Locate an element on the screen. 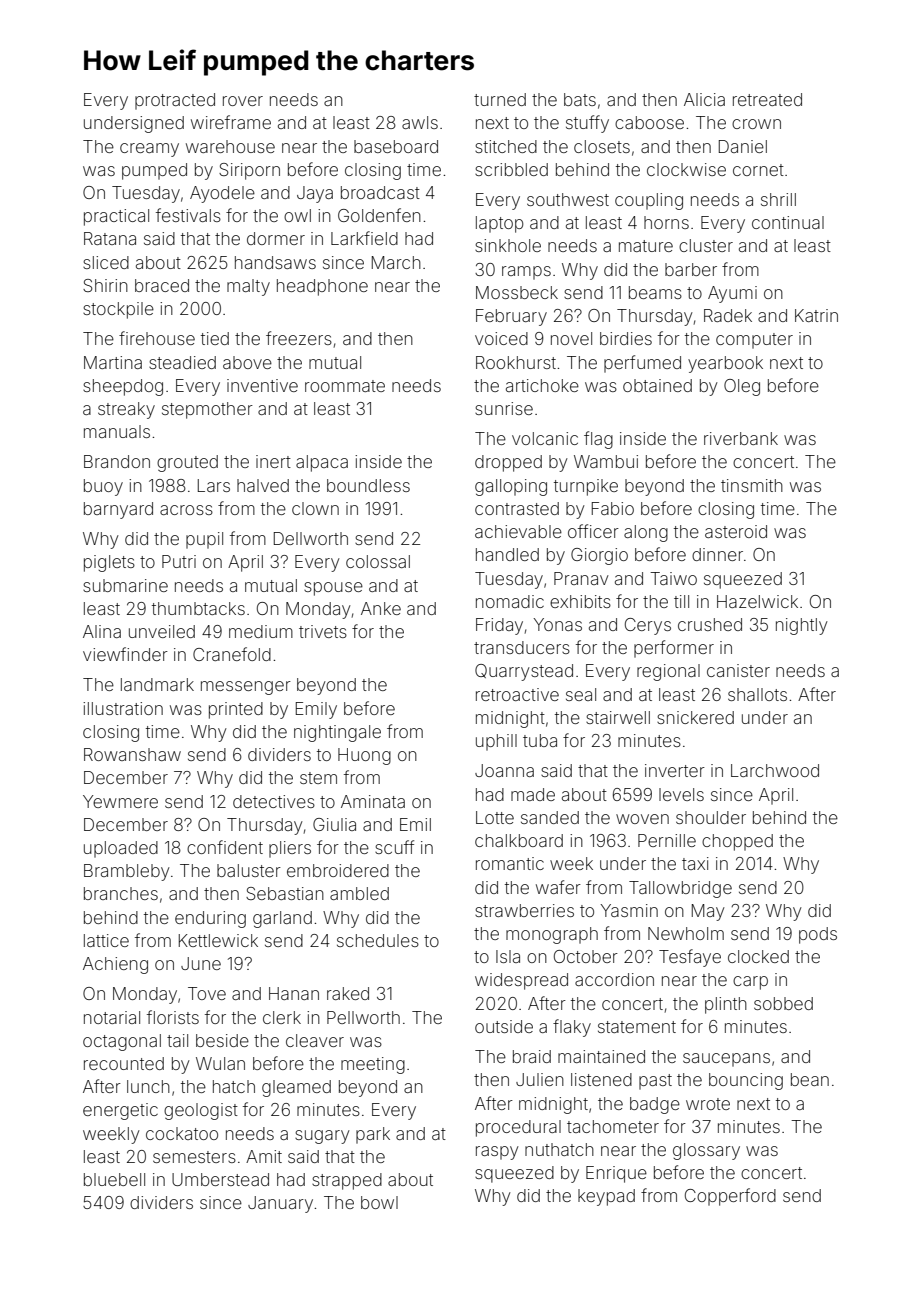 The image size is (924, 1308). raspy is located at coordinates (497, 1153).
